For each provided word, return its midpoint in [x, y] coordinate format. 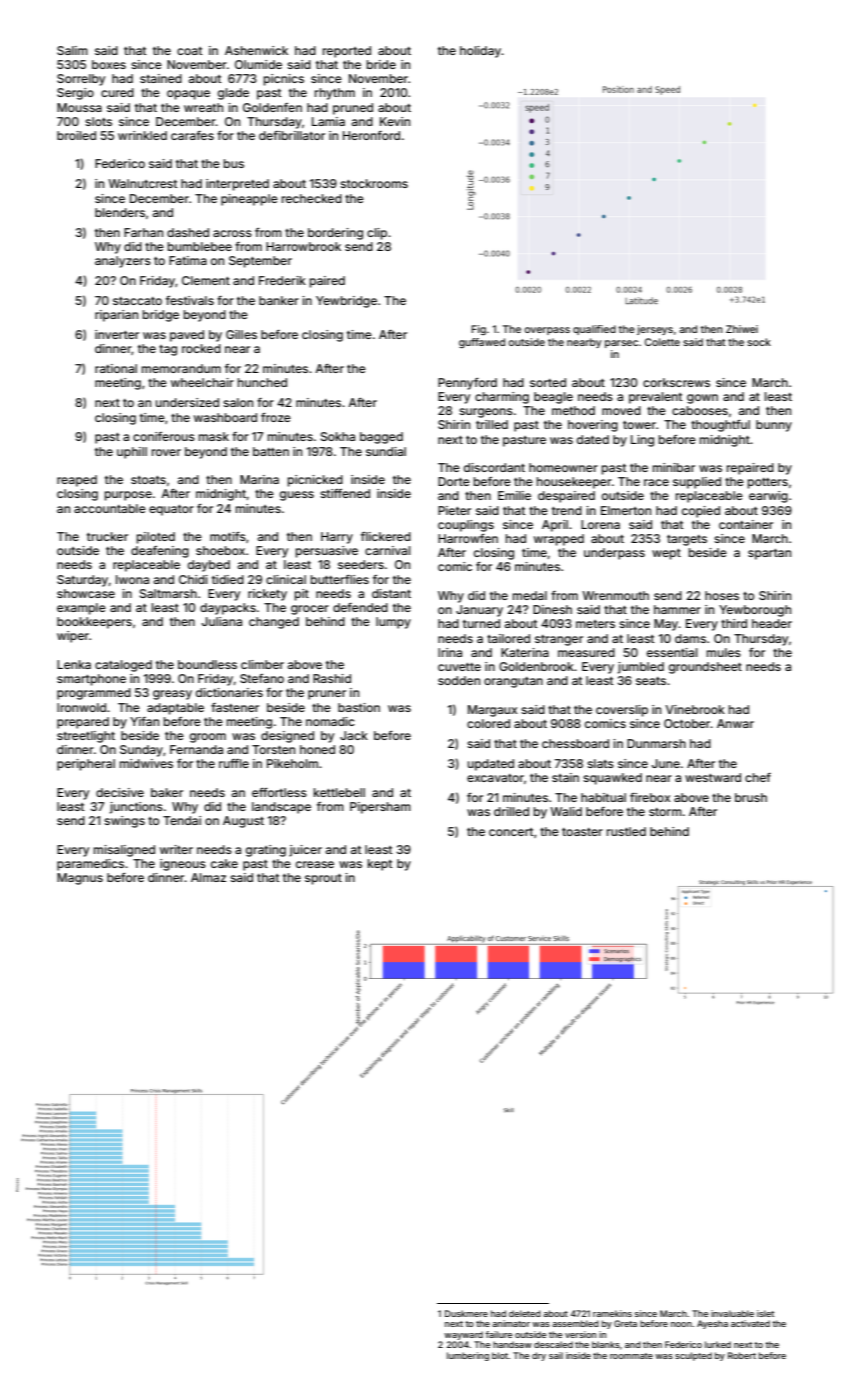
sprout [323, 879]
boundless [207, 664]
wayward [463, 1335]
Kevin [395, 121]
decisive [120, 792]
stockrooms [374, 183]
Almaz [208, 877]
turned [481, 623]
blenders [120, 212]
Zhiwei [742, 329]
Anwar [735, 723]
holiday [481, 52]
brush [751, 797]
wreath [203, 107]
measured [586, 652]
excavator [495, 778]
